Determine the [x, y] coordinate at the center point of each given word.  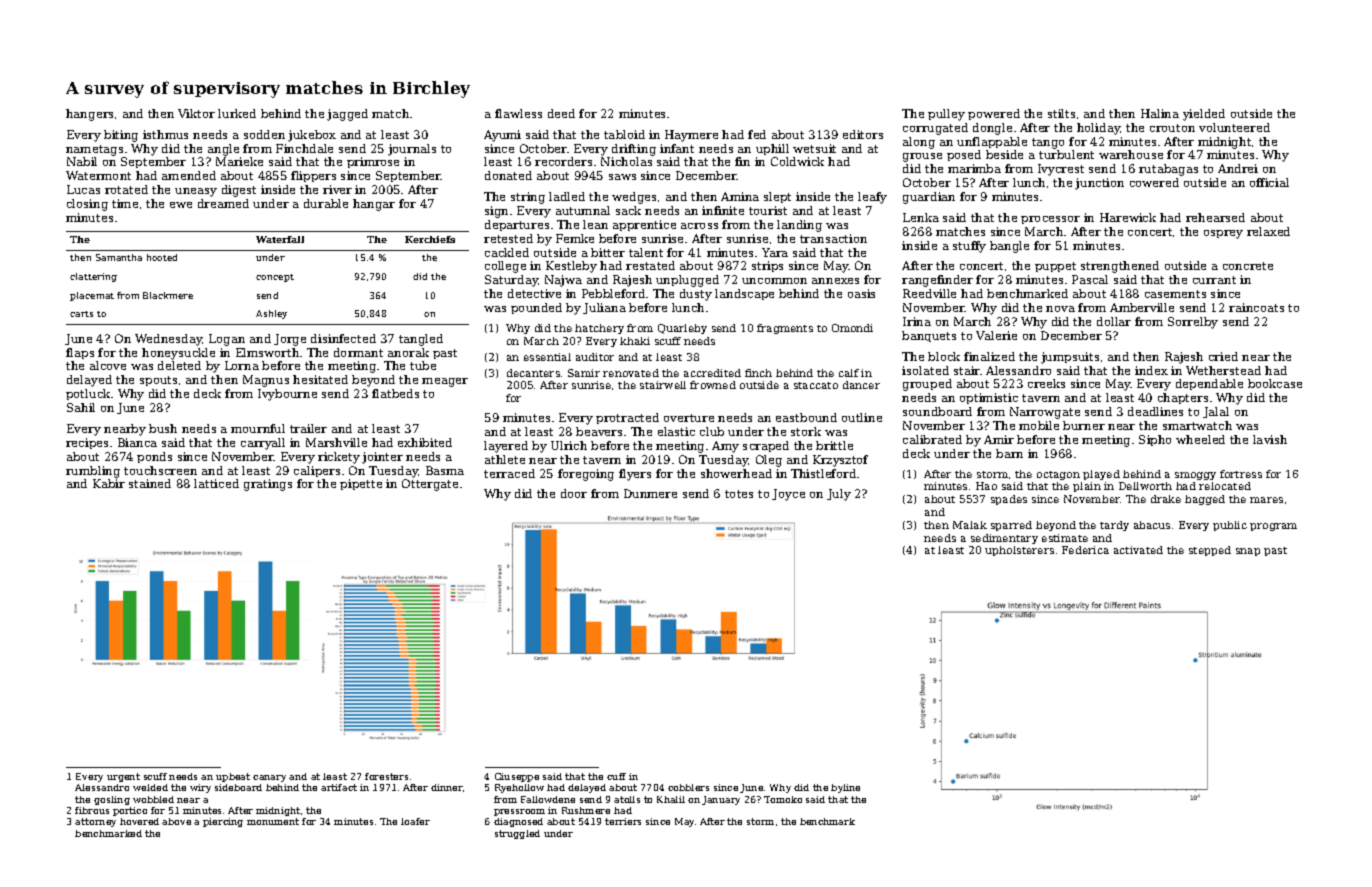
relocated [1225, 486]
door [574, 493]
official [1269, 182]
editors [863, 134]
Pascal [1090, 279]
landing [799, 226]
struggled [517, 834]
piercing [223, 822]
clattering [93, 277]
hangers [89, 115]
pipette [361, 484]
